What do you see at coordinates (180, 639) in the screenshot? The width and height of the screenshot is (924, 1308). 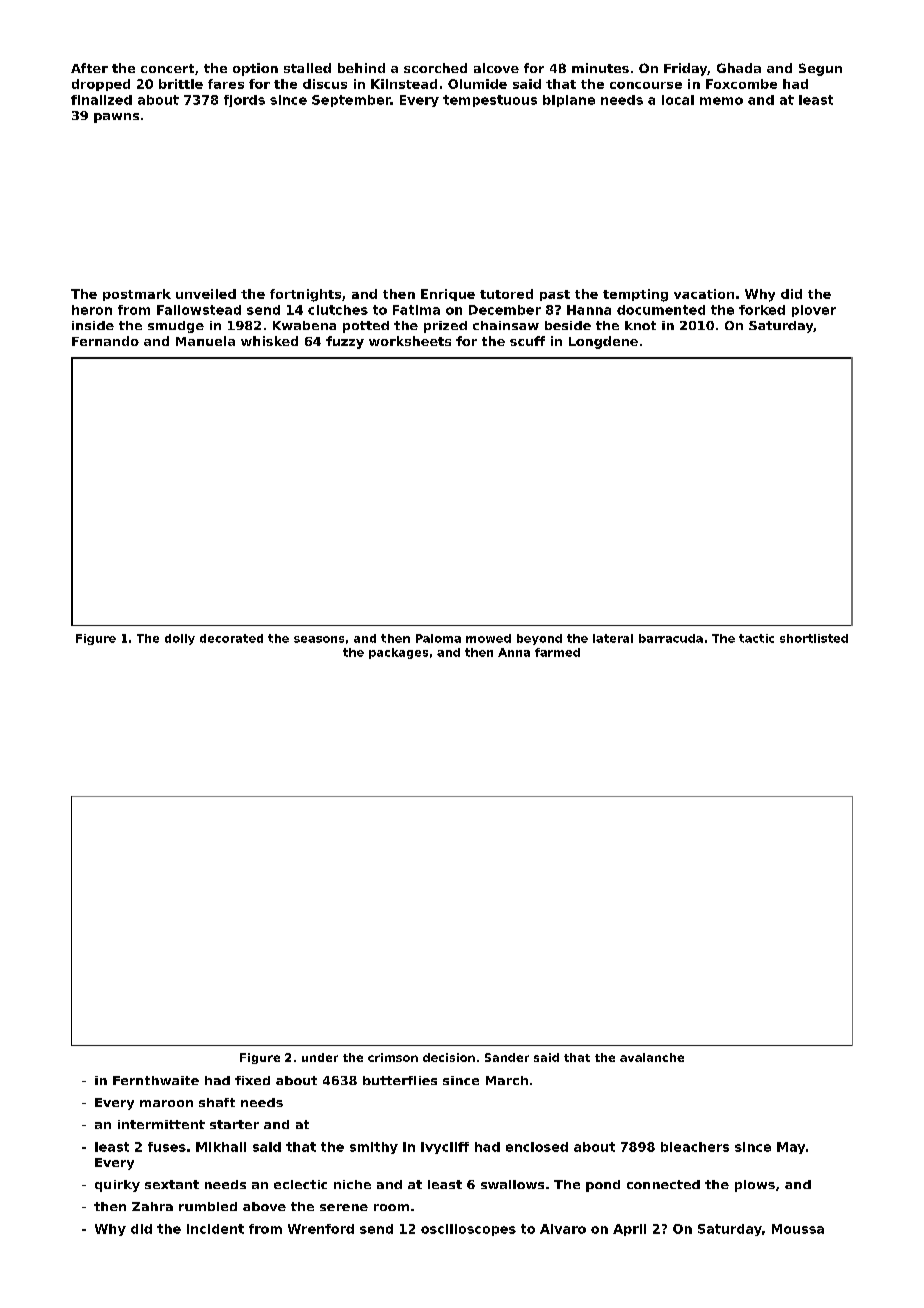 I see `dolly` at bounding box center [180, 639].
